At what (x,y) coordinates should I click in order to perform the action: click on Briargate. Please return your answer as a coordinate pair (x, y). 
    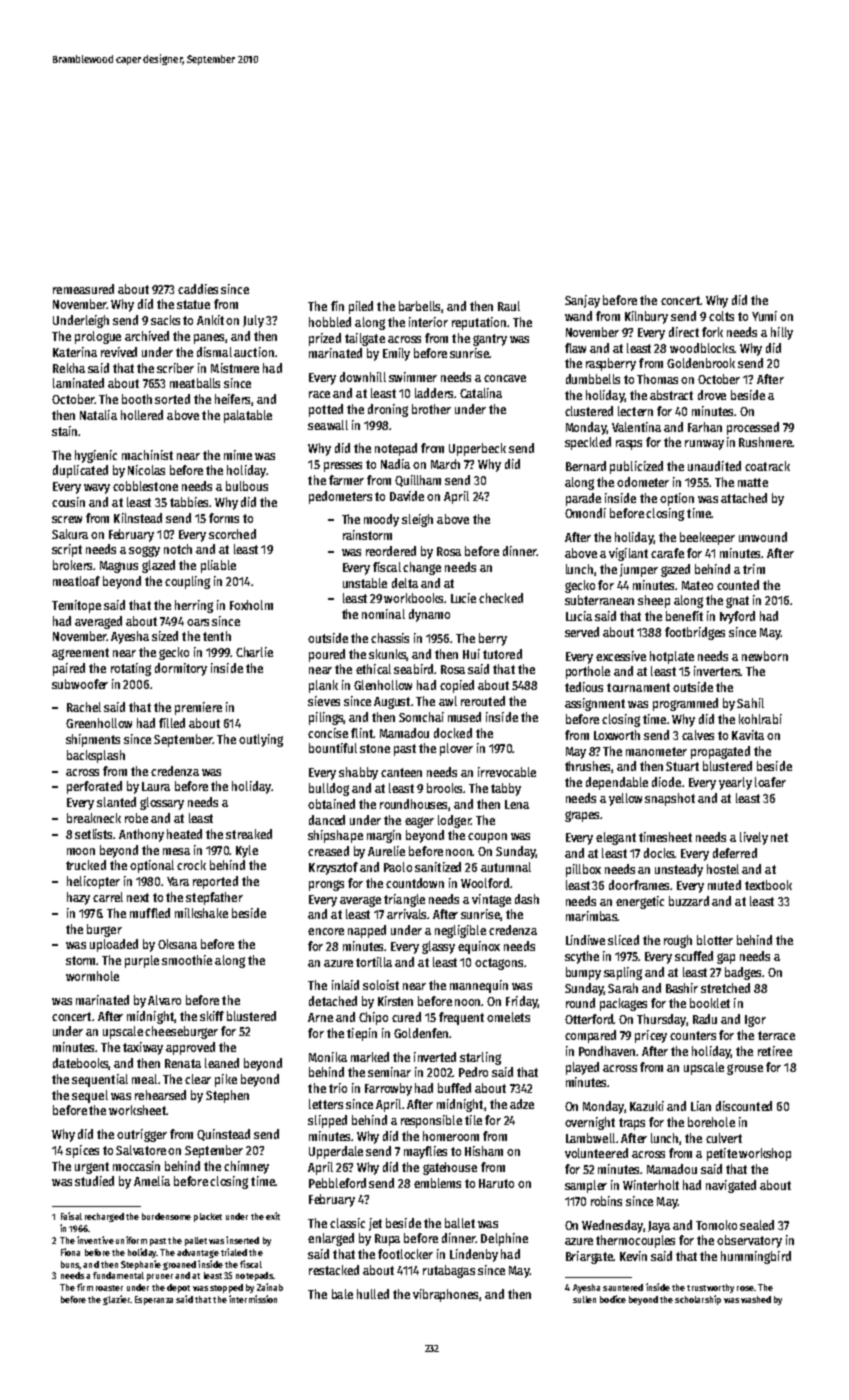
    Looking at the image, I should click on (589, 1257).
